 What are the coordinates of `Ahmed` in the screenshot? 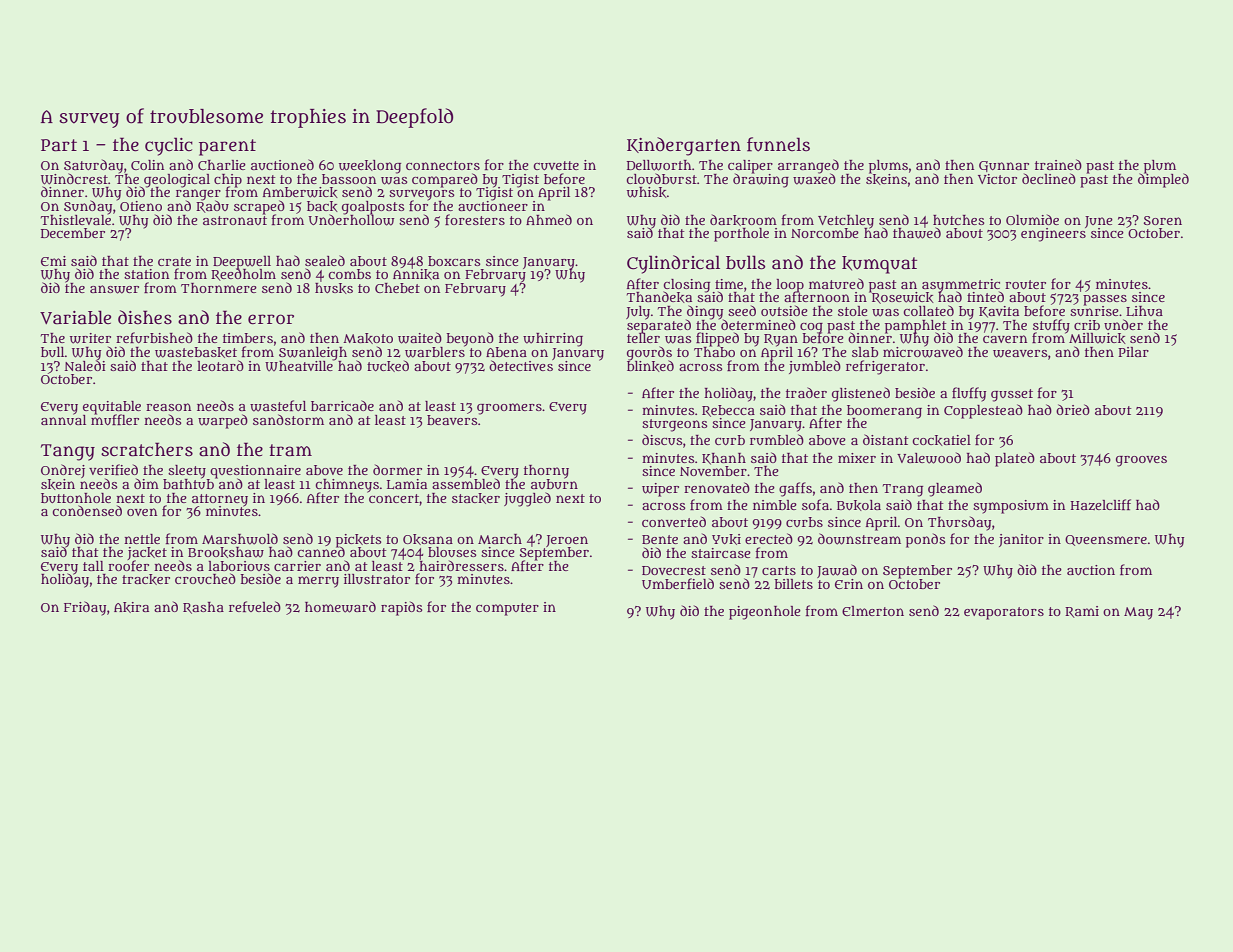 It's located at (549, 219).
